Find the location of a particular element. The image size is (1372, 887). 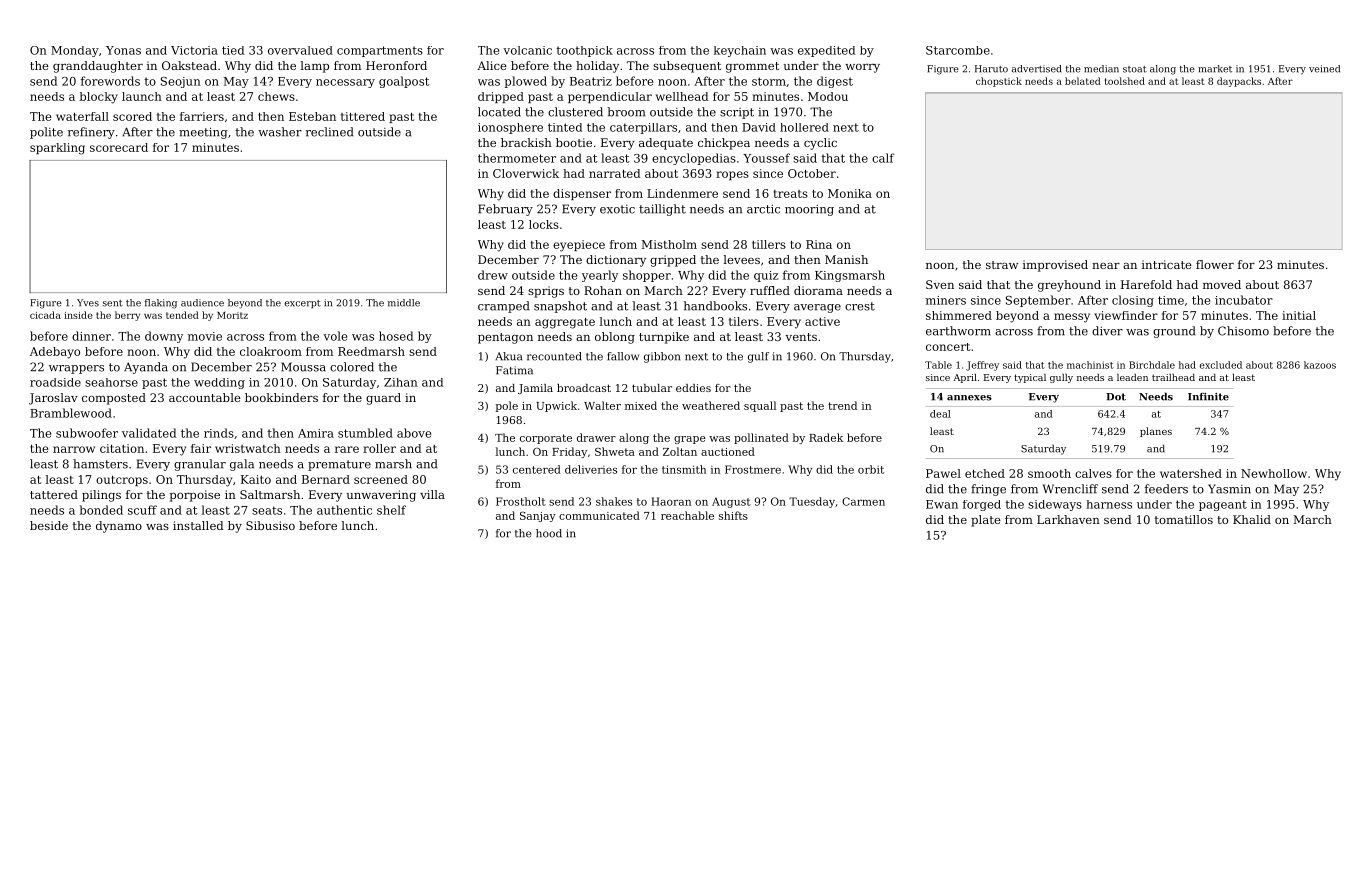

machinist is located at coordinates (1090, 365).
